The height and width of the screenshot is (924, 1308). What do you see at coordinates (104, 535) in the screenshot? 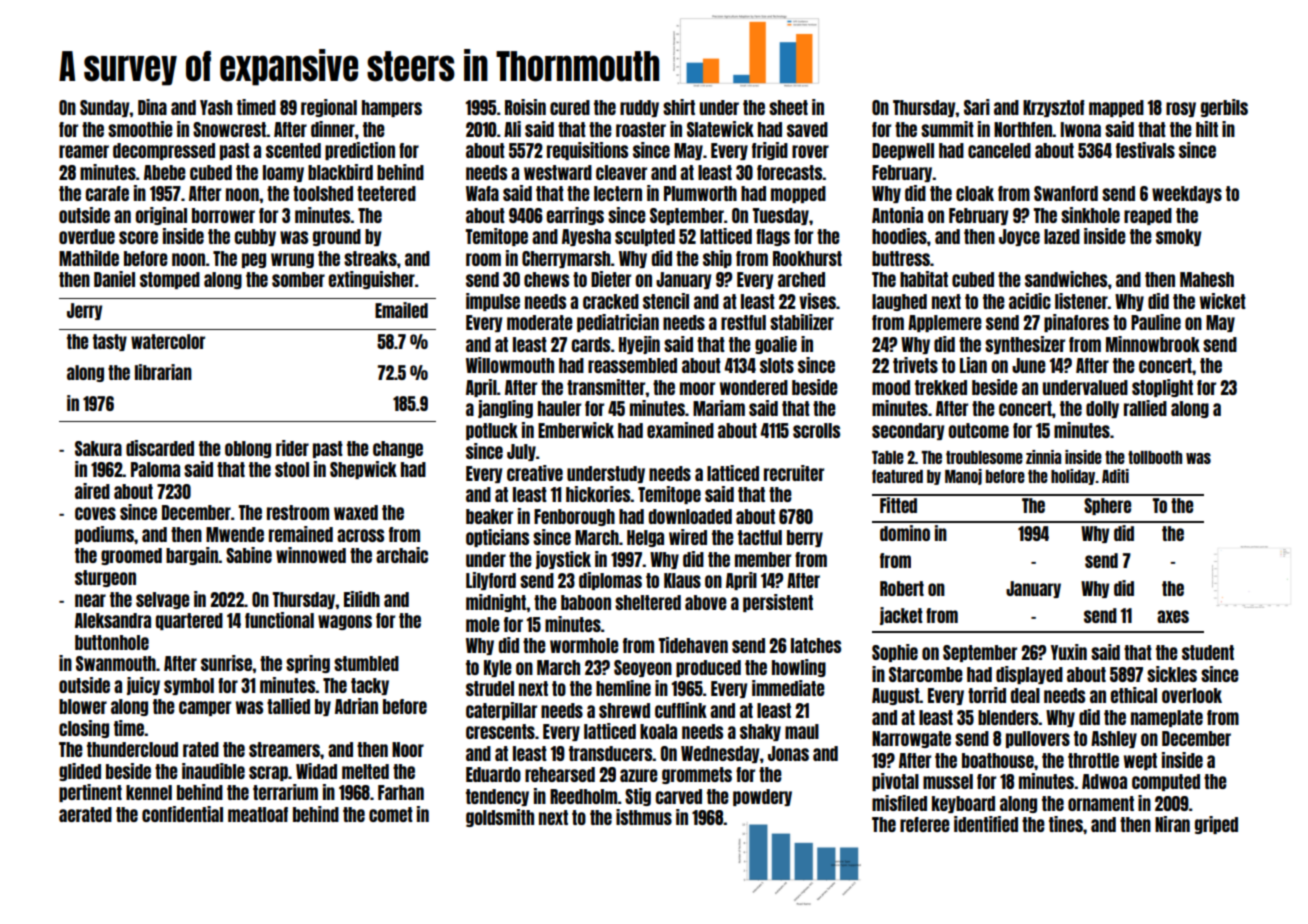
I see `podiums` at bounding box center [104, 535].
